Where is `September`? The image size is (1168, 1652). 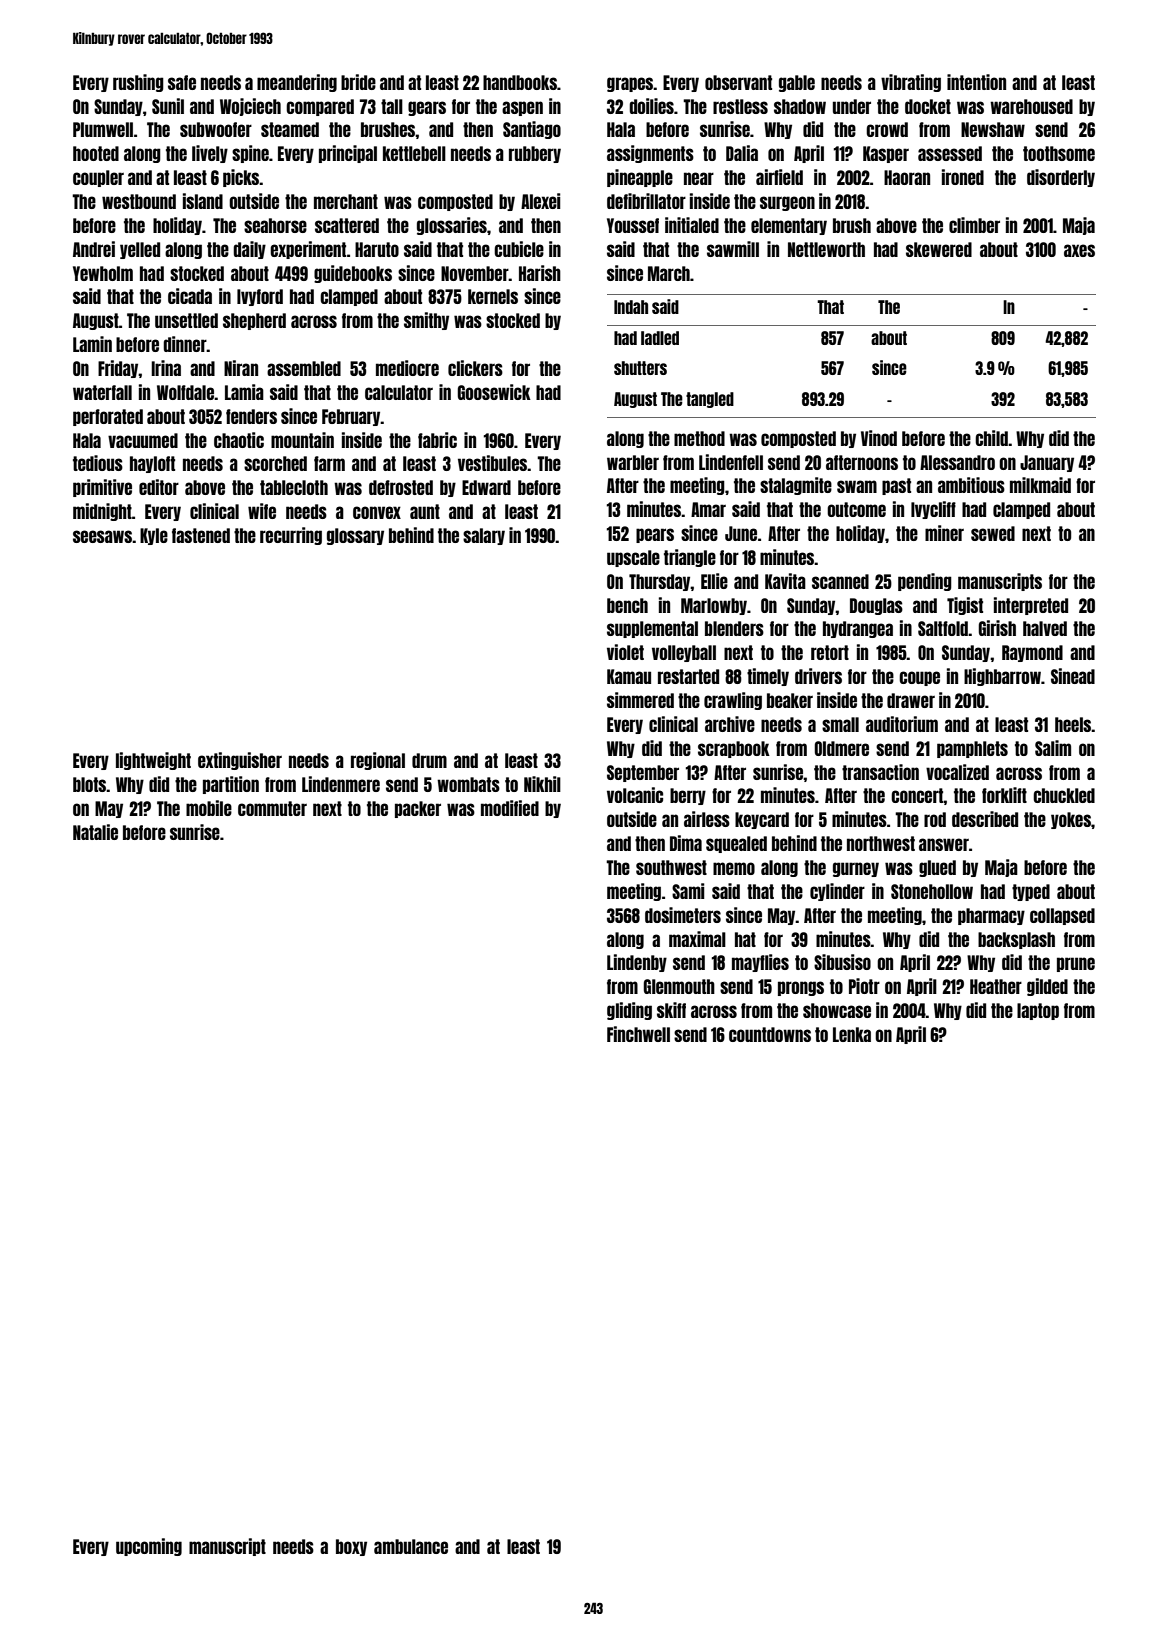 September is located at coordinates (643, 773).
